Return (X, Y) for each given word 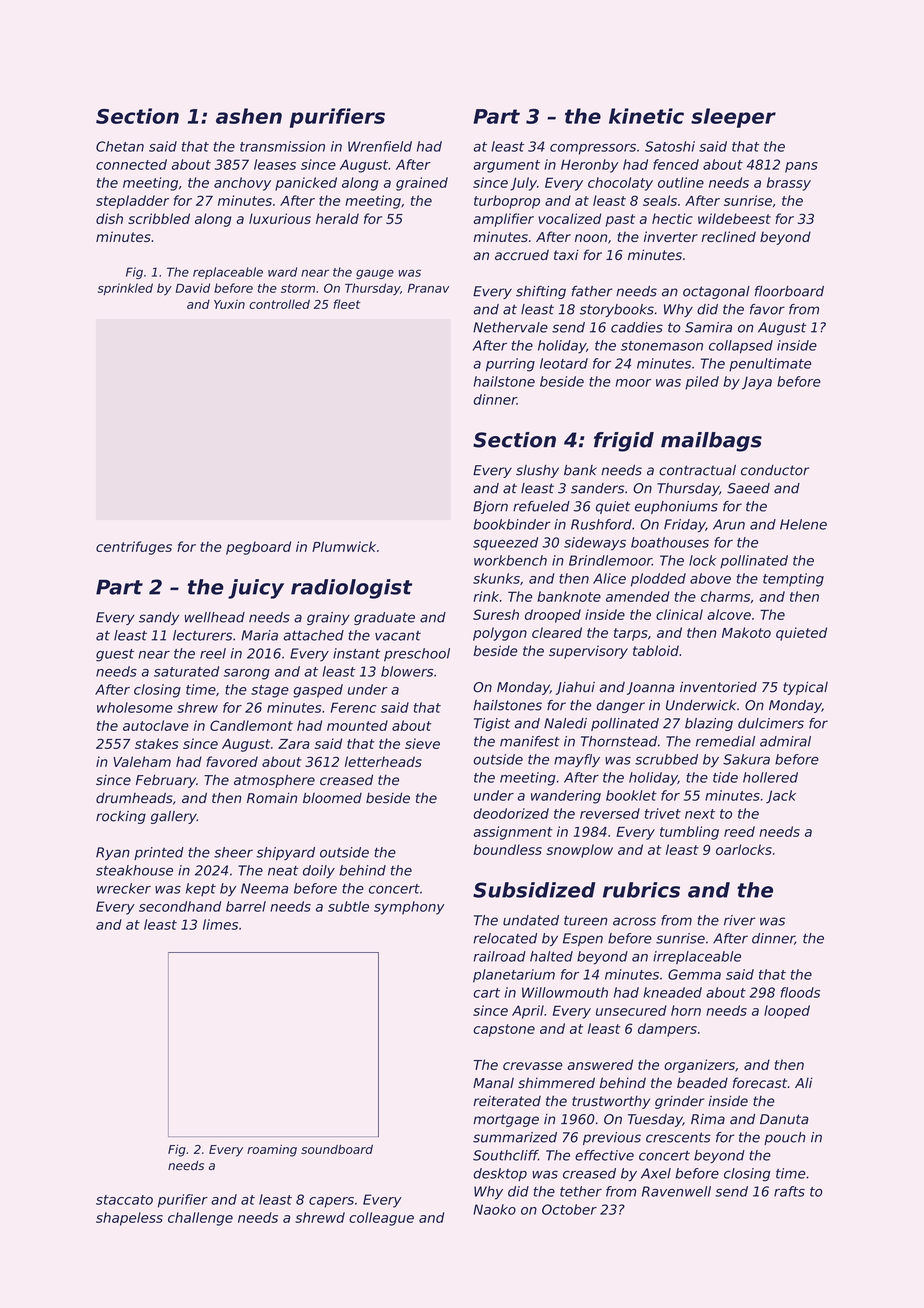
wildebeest (734, 218)
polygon (500, 634)
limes (220, 924)
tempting (793, 580)
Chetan (120, 146)
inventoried (718, 687)
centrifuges (134, 548)
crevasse (533, 1066)
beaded (702, 1083)
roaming (272, 1151)
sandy (159, 618)
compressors (593, 149)
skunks (496, 578)
